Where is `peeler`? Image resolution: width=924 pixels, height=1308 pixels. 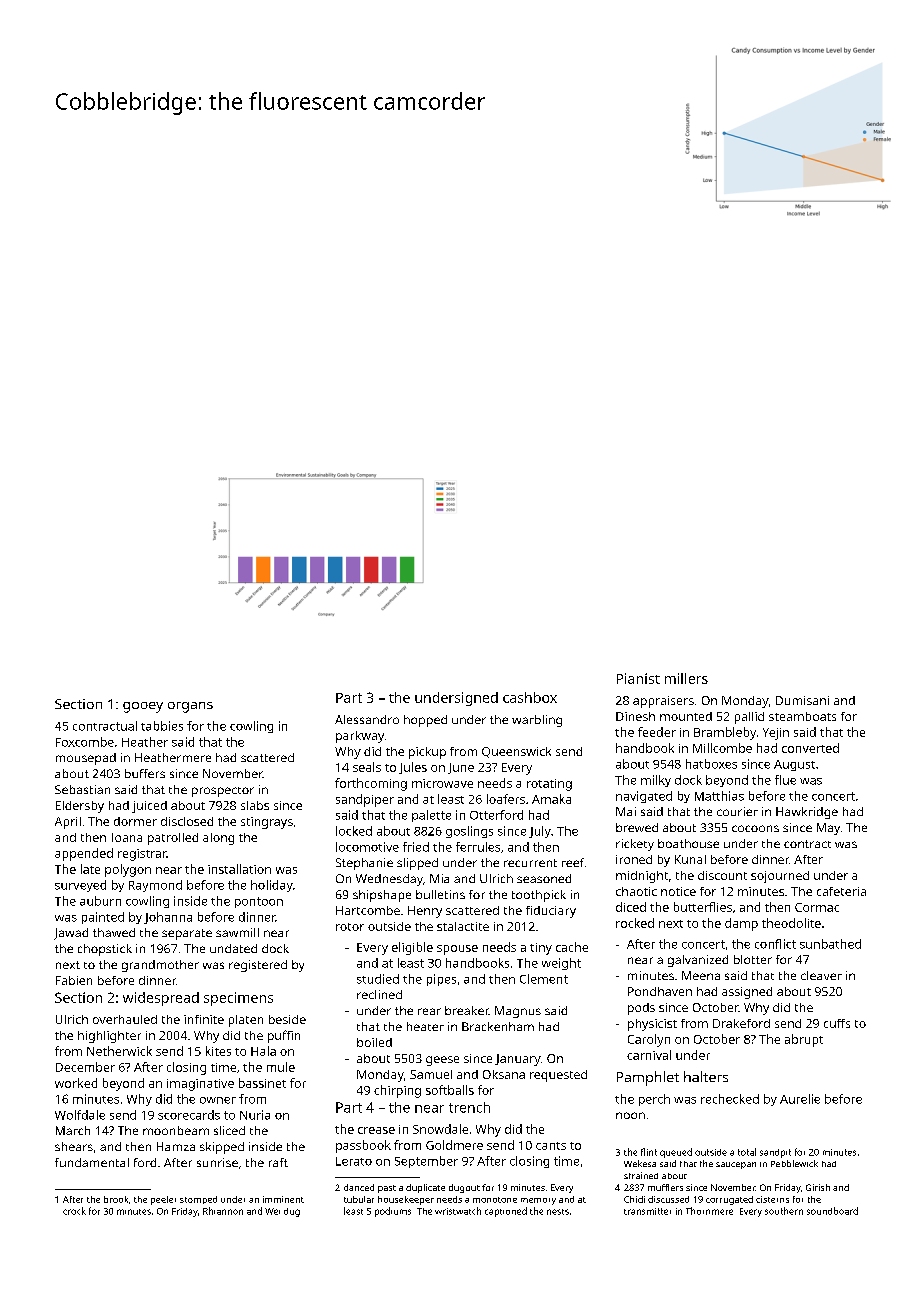 peeler is located at coordinates (163, 1200).
